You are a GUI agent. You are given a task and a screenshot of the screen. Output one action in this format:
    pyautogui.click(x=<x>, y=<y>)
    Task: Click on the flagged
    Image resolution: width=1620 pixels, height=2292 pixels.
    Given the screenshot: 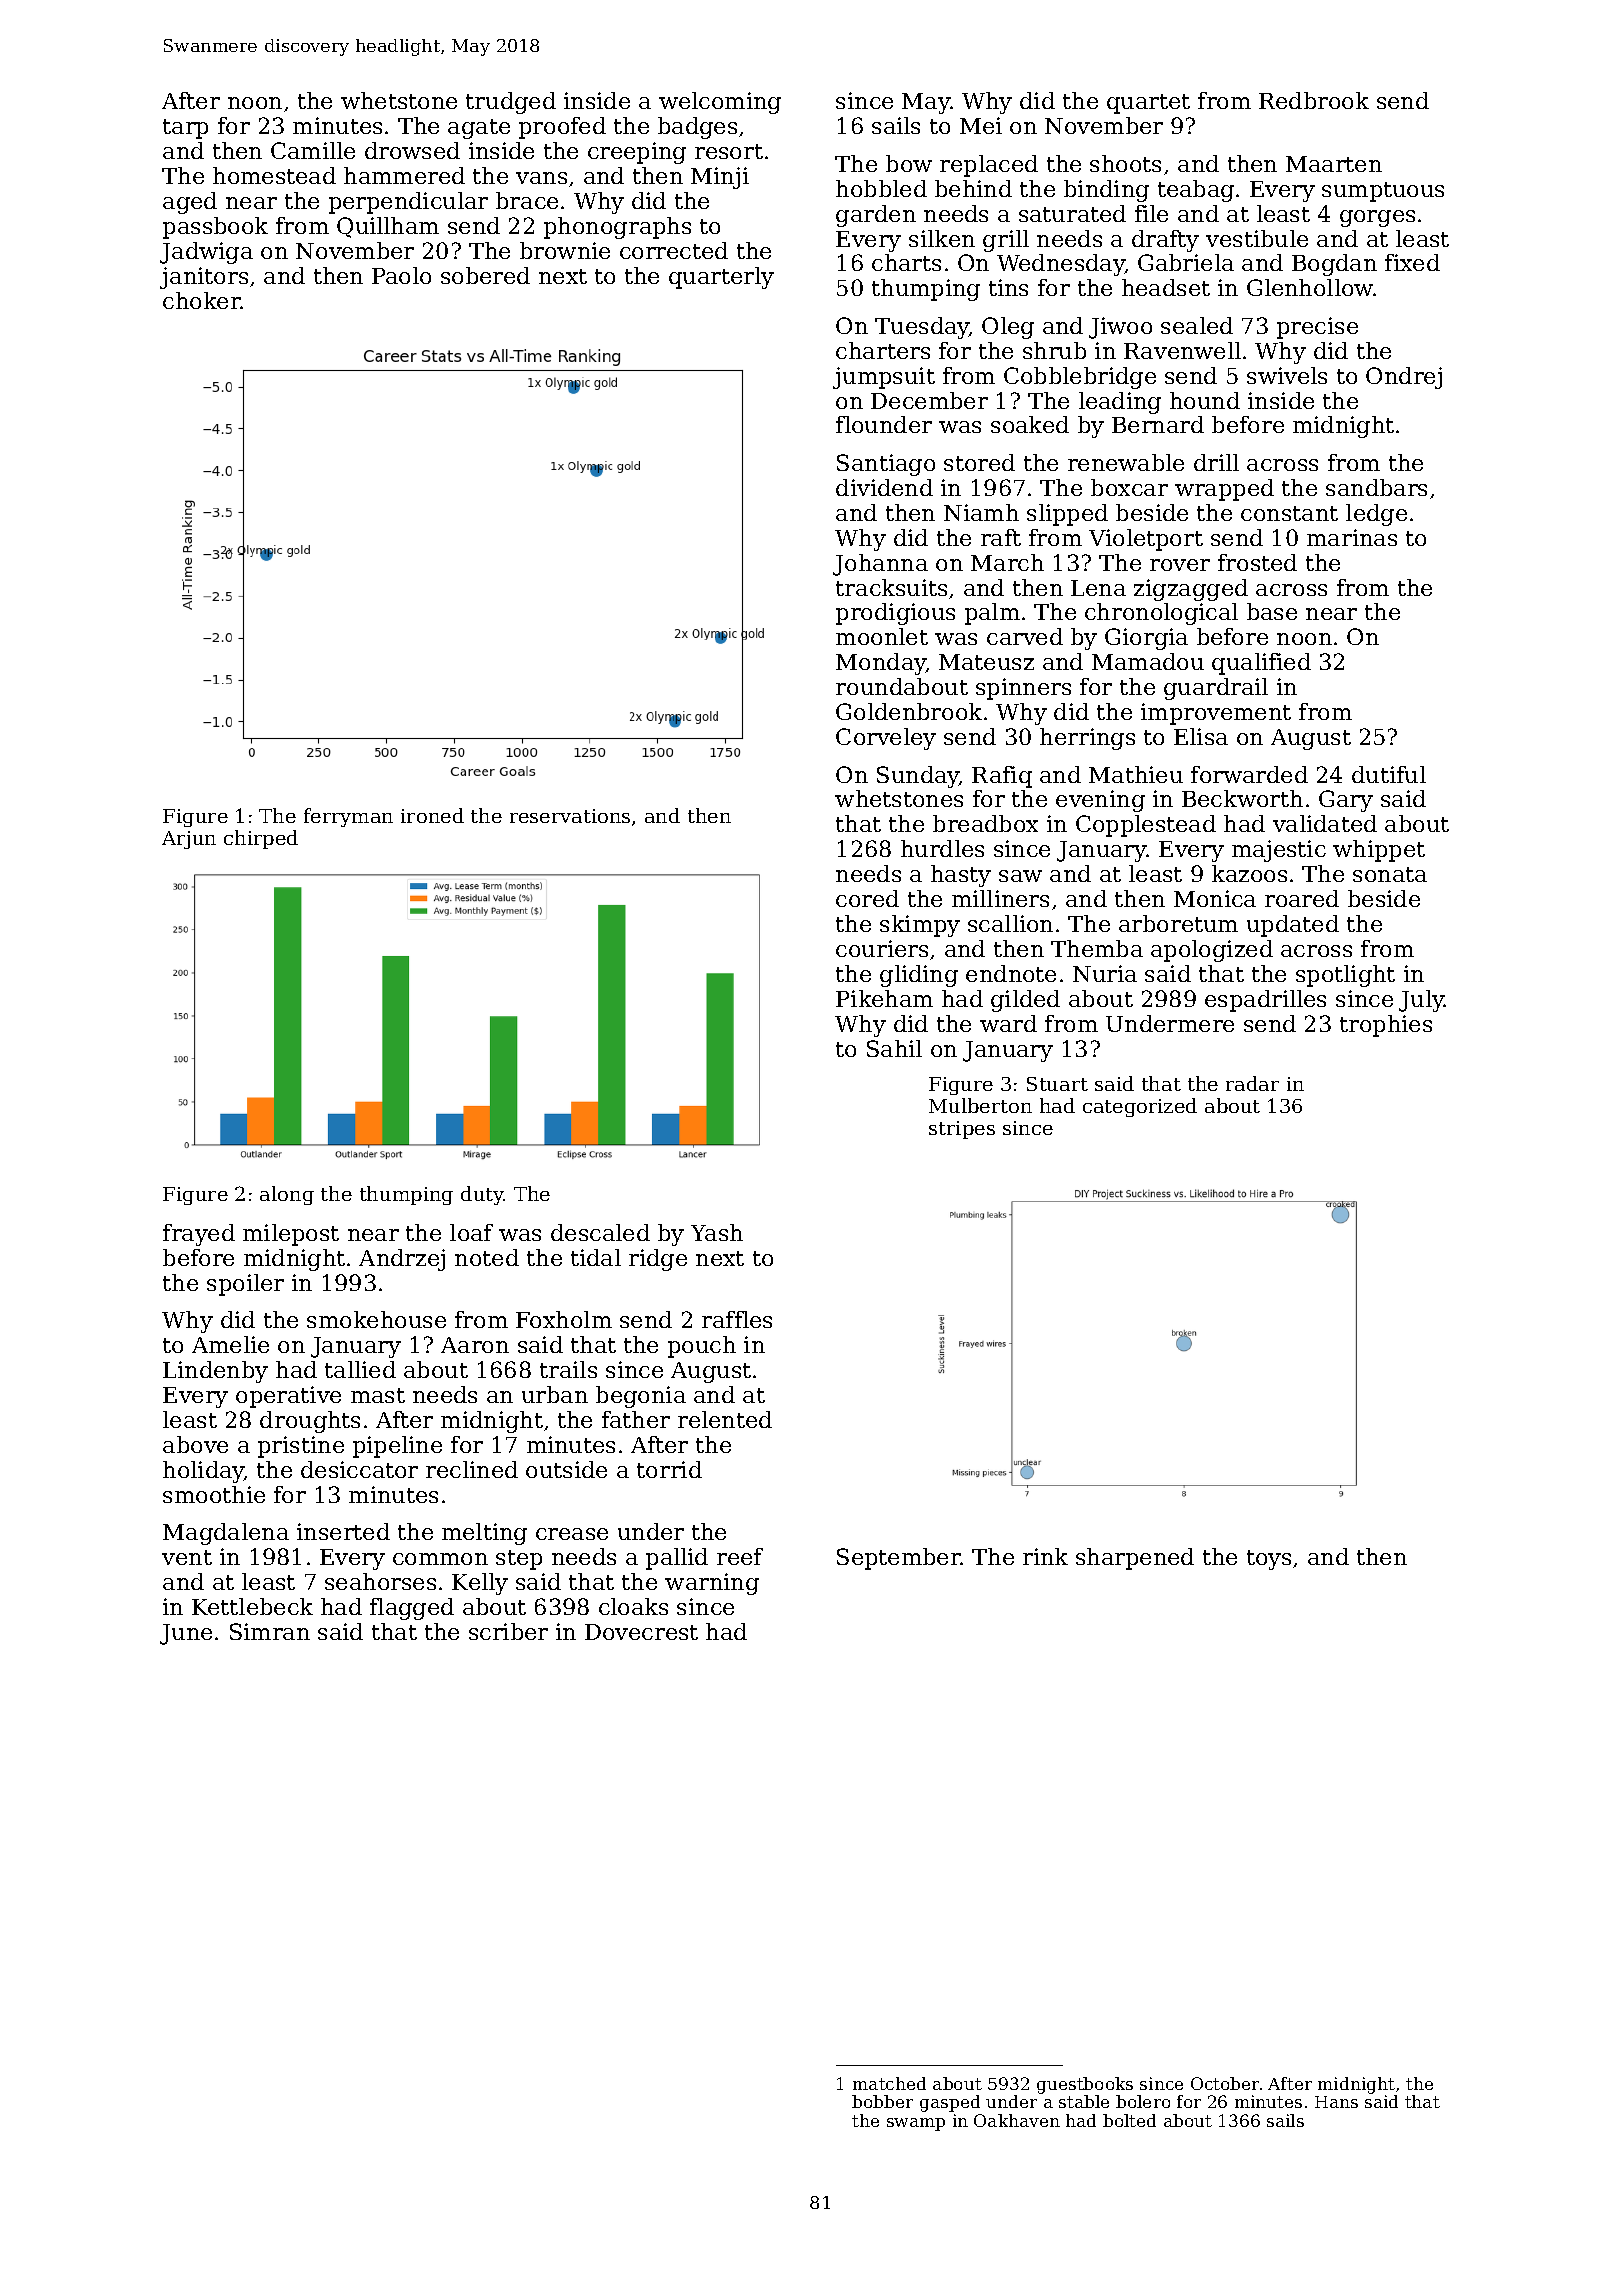 What is the action you would take?
    pyautogui.click(x=412, y=1609)
